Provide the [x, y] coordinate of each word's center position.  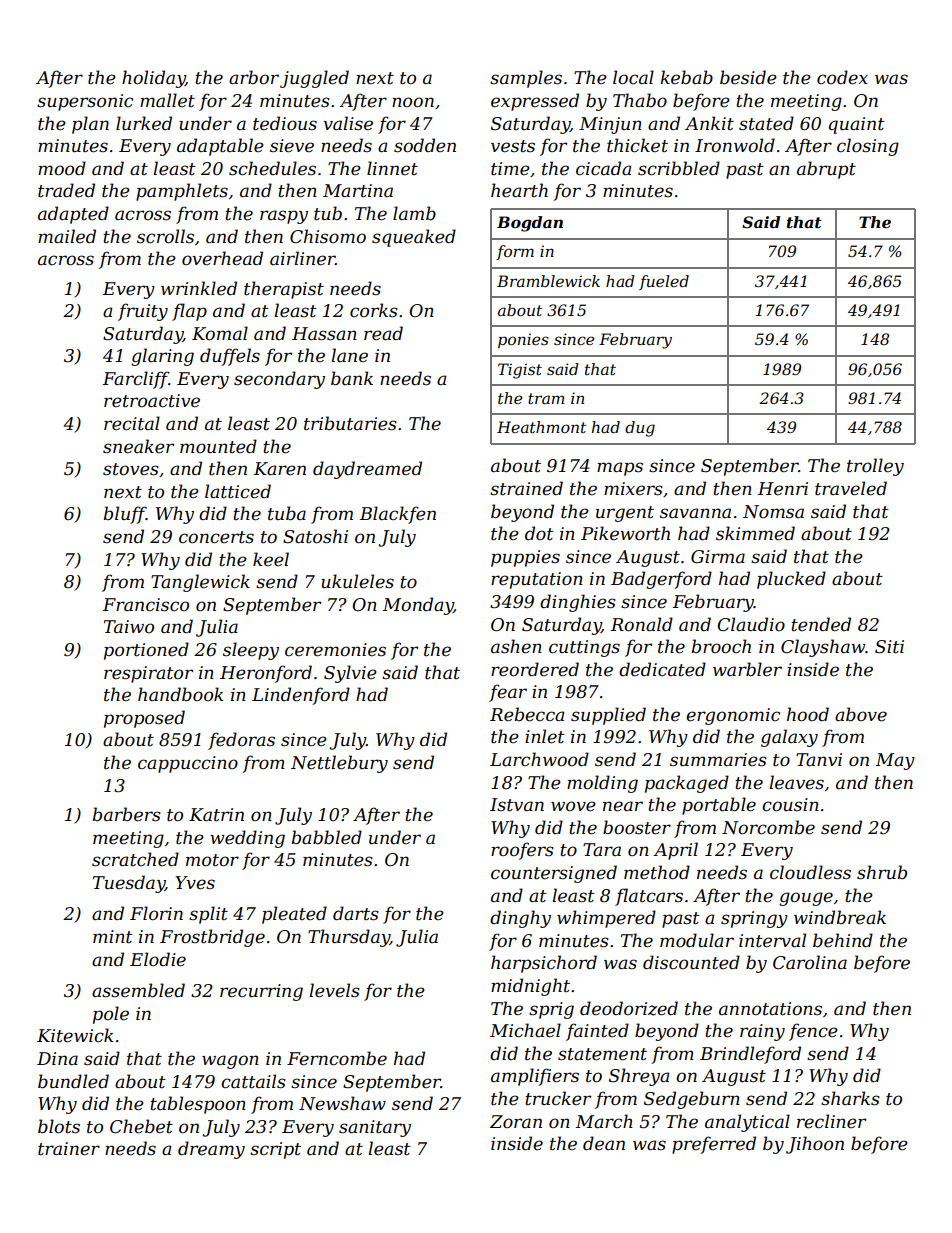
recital [132, 423]
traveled [851, 488]
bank [352, 378]
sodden [425, 145]
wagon [230, 1062]
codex [842, 77]
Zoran [516, 1121]
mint [113, 937]
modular [697, 940]
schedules [272, 168]
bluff [125, 515]
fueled [664, 282]
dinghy [520, 919]
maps [620, 469]
